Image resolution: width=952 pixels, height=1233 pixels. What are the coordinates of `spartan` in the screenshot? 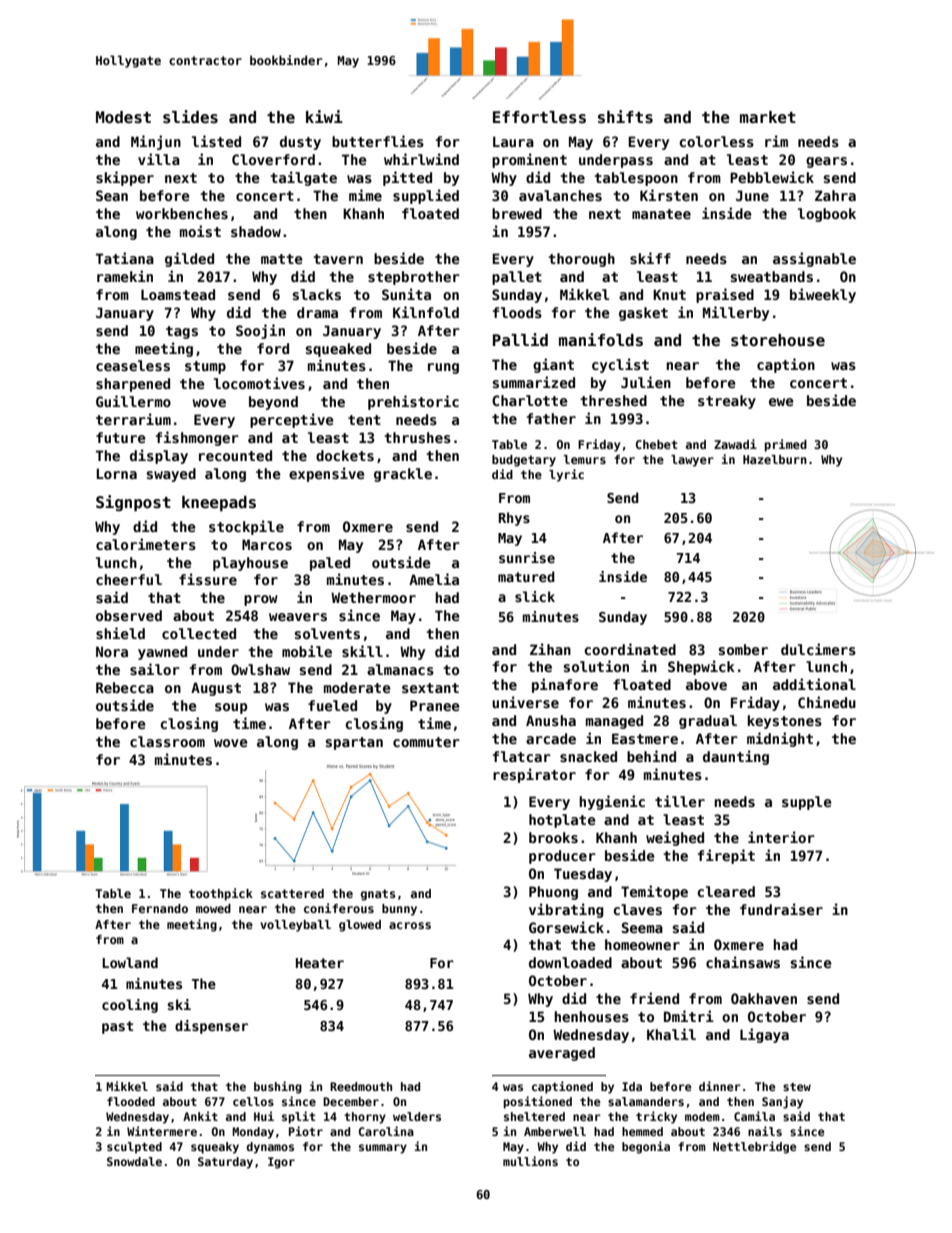 It's located at (354, 743).
